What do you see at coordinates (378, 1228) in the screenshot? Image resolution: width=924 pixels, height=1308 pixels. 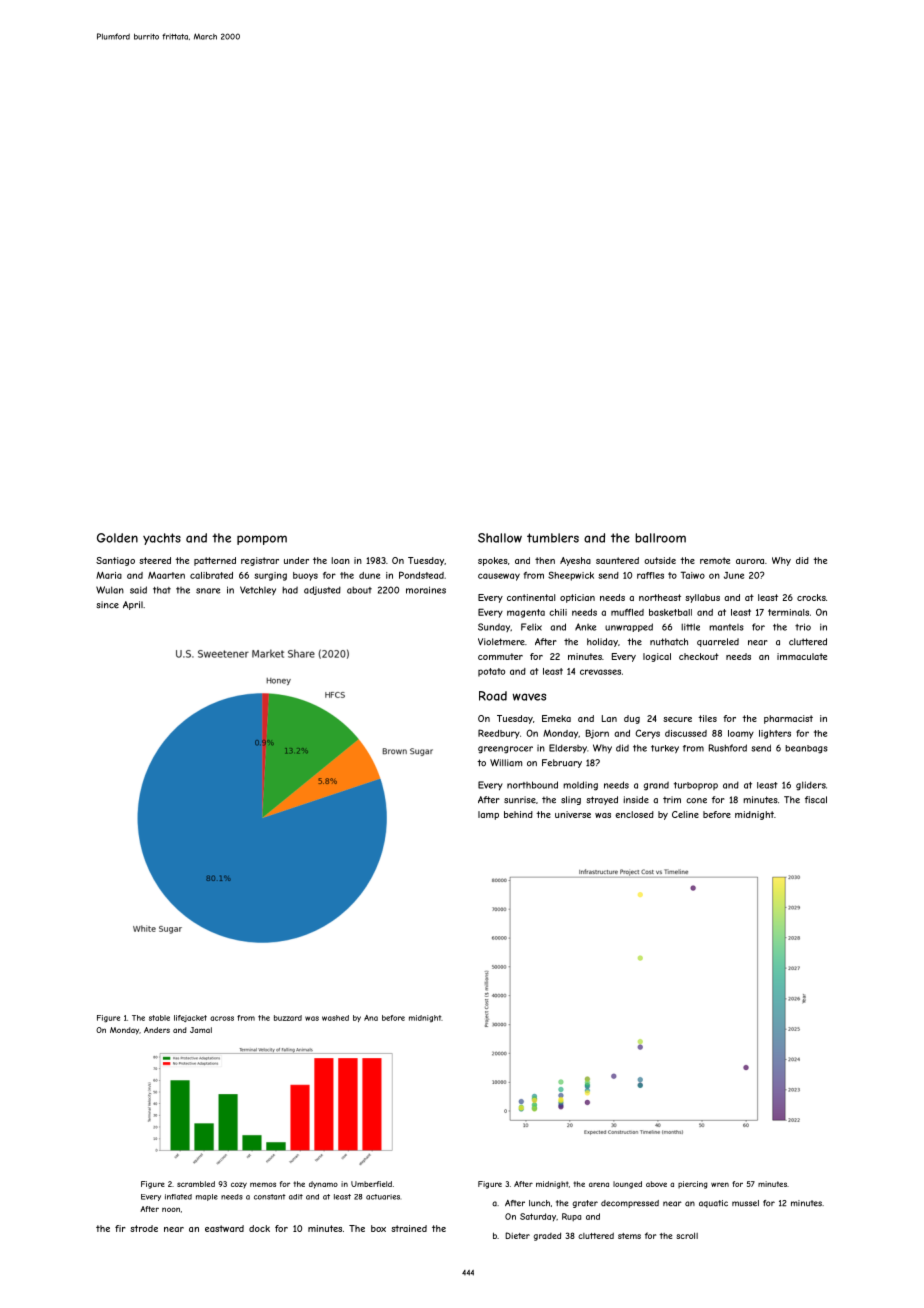 I see `box` at bounding box center [378, 1228].
